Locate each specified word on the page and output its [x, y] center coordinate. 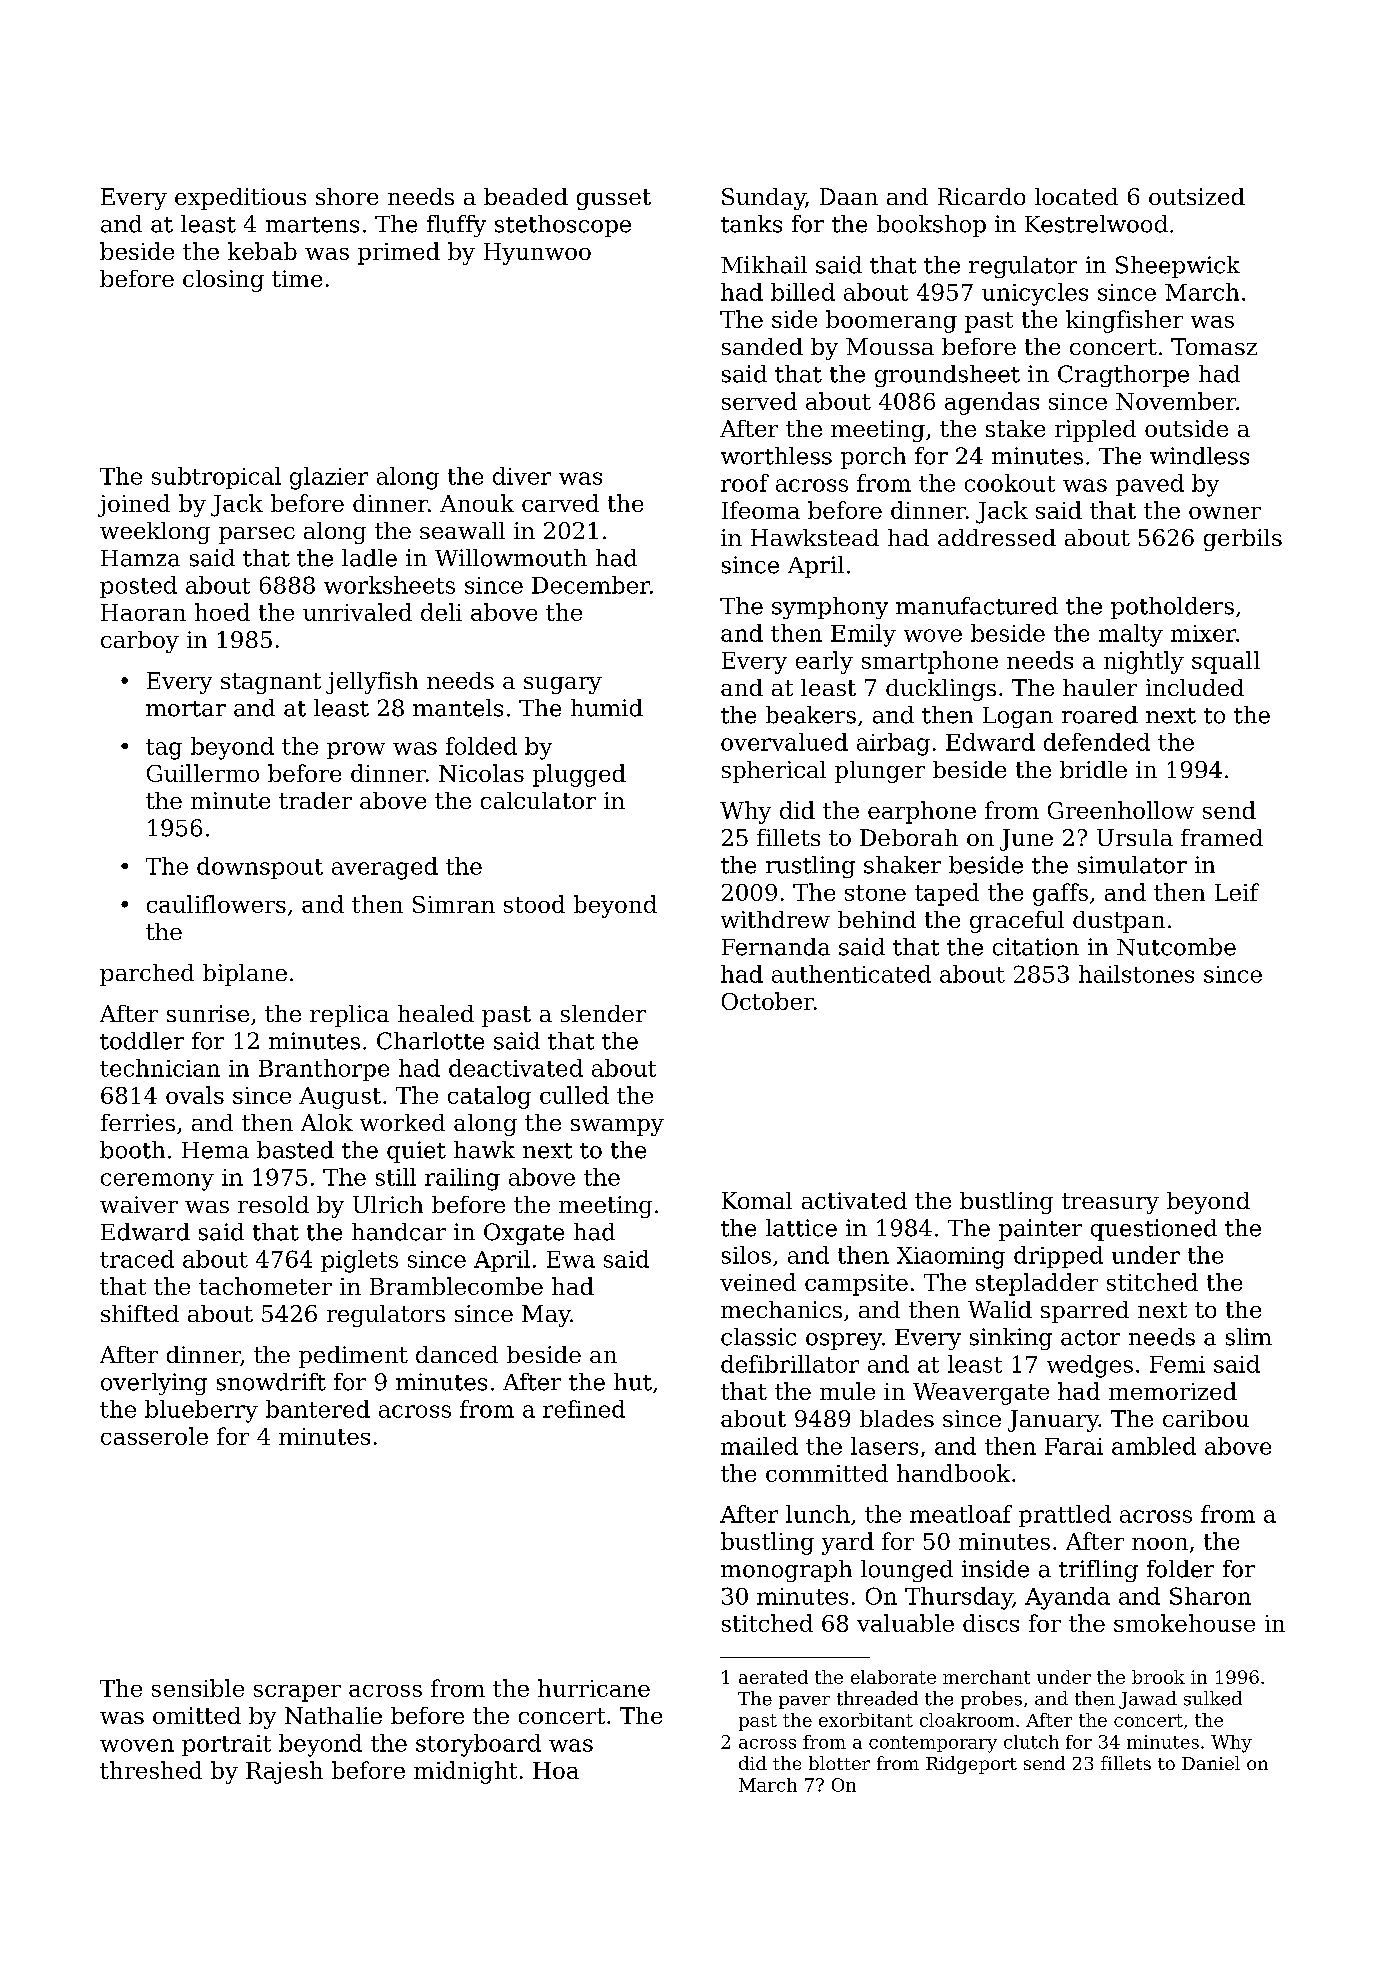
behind [877, 919]
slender [603, 1013]
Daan [849, 196]
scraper [297, 1693]
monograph [786, 1571]
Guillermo [203, 773]
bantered [318, 1409]
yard [848, 1543]
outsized [1197, 196]
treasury [1110, 1203]
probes [991, 1700]
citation [1036, 947]
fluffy [456, 226]
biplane [245, 975]
